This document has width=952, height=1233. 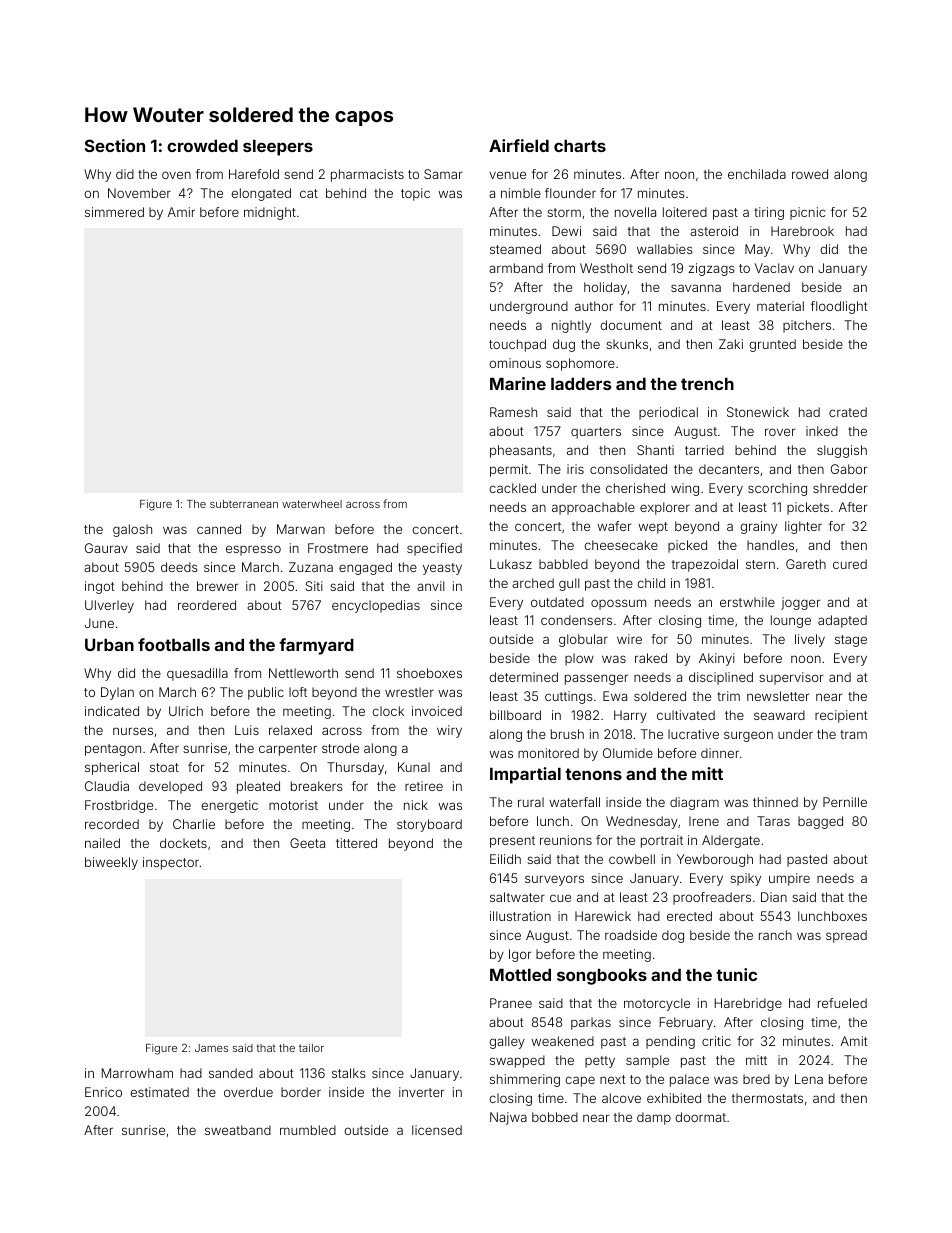 I want to click on mumbled, so click(x=308, y=1130).
